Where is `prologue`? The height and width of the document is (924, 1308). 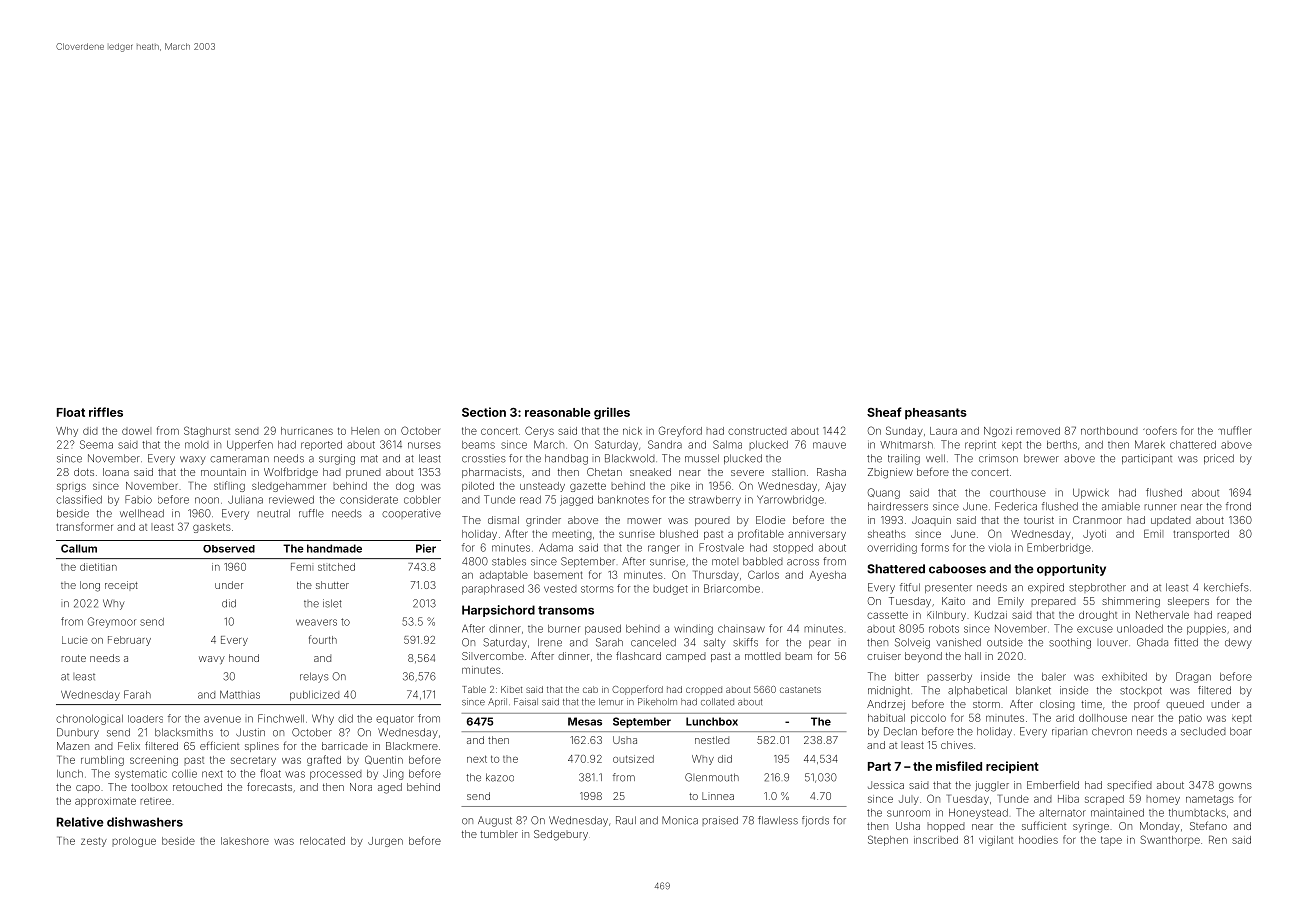 prologue is located at coordinates (134, 842).
